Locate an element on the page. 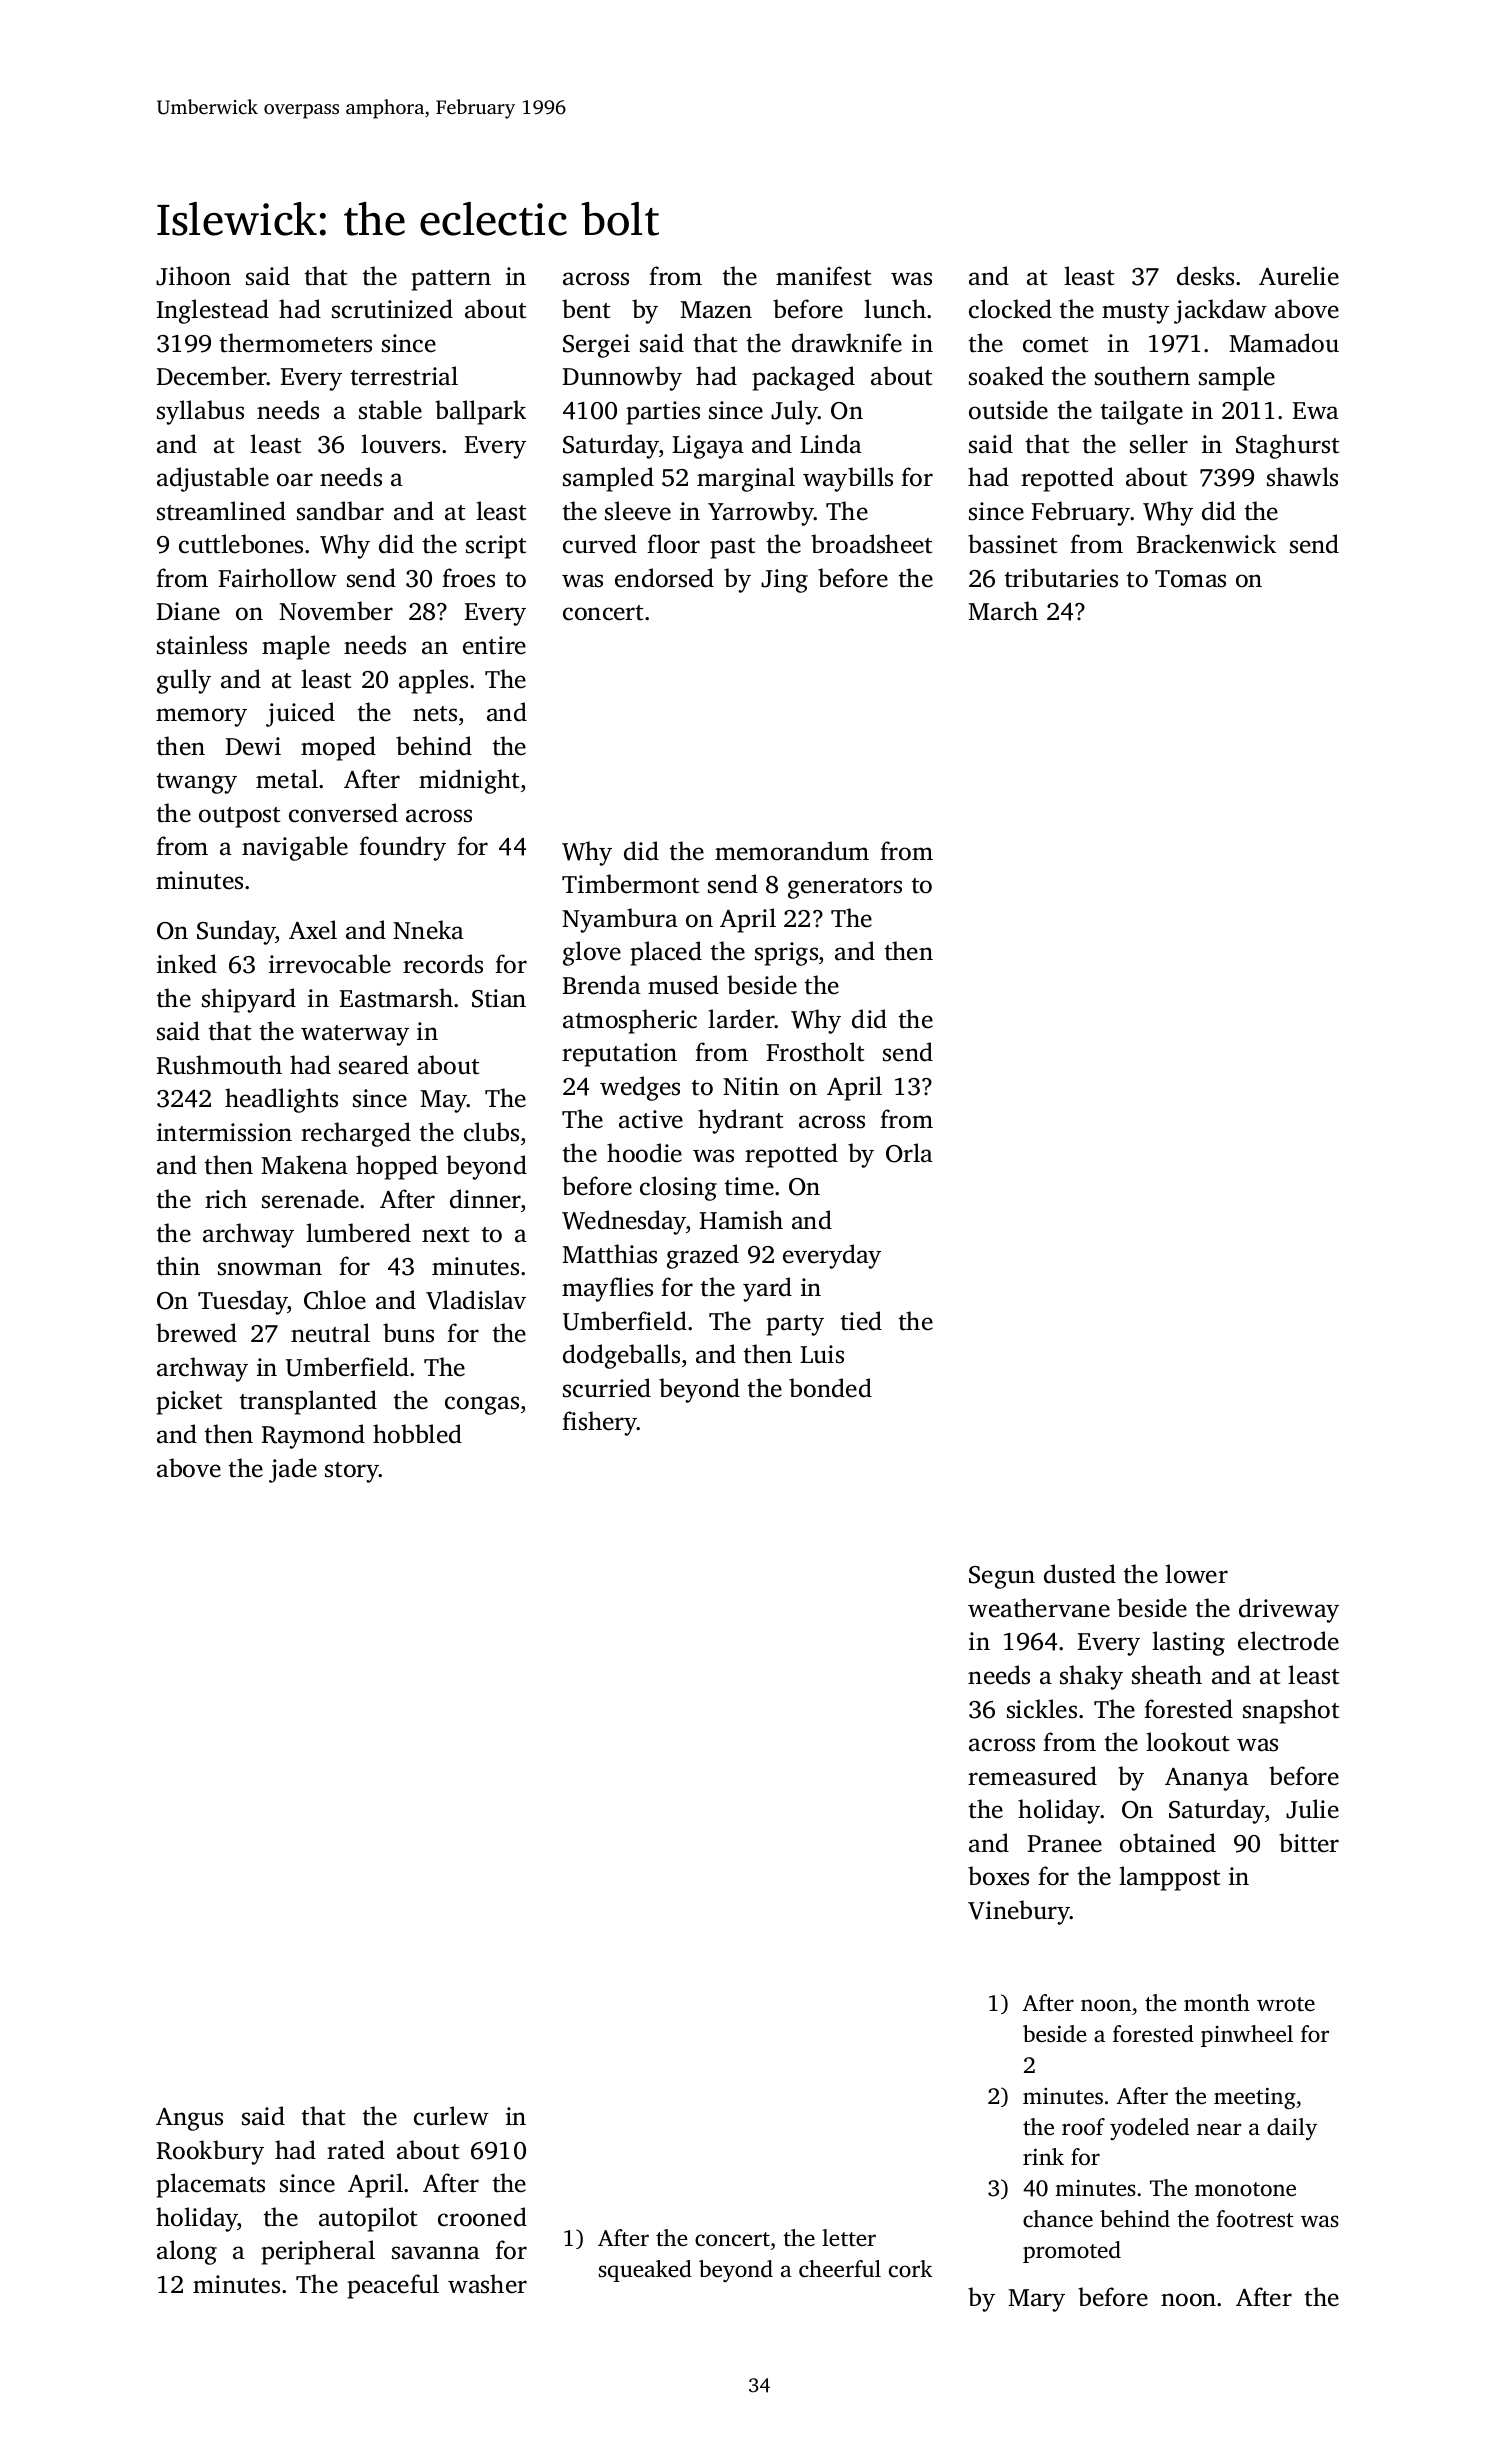  Jing is located at coordinates (784, 581).
